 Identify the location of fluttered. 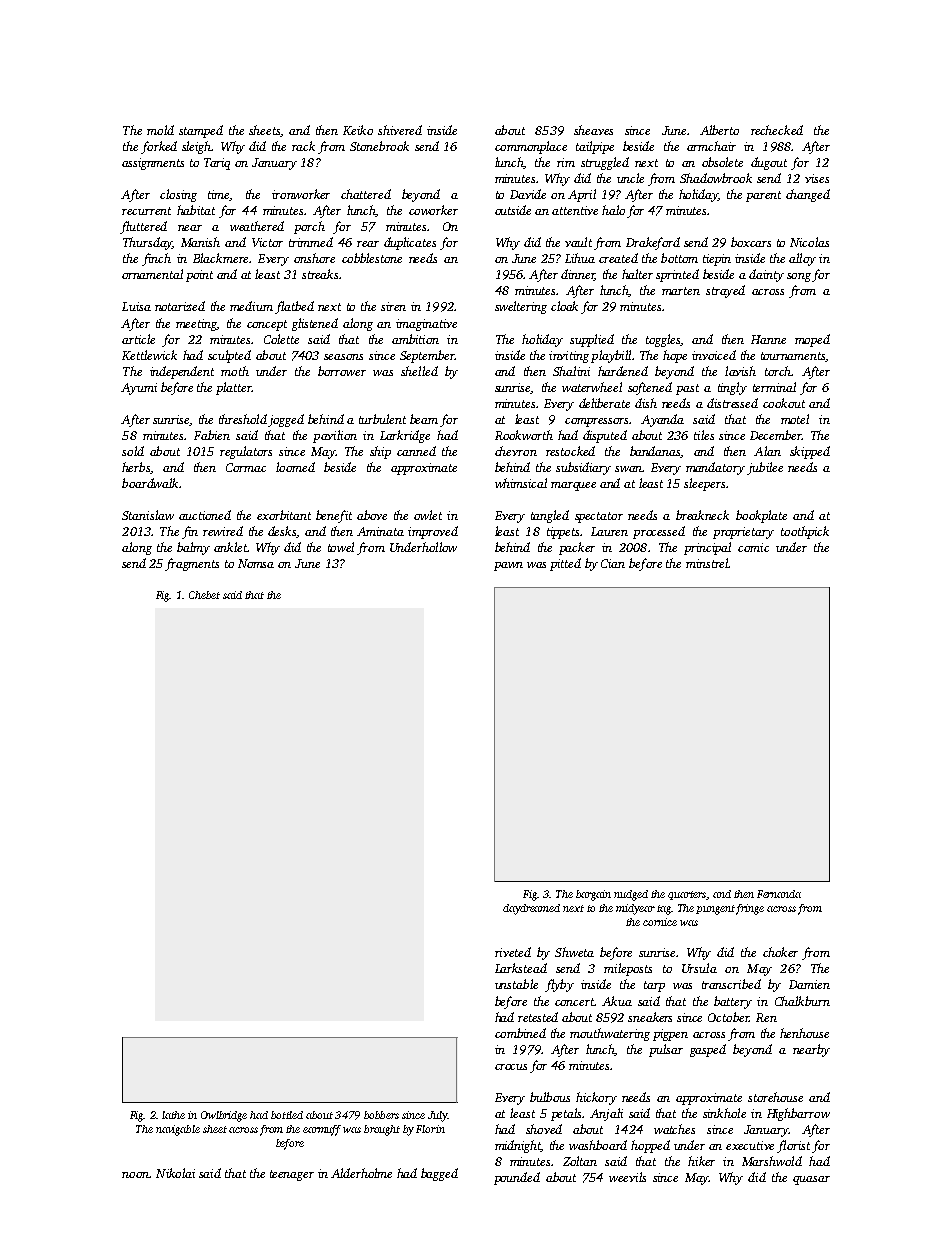
(143, 227).
